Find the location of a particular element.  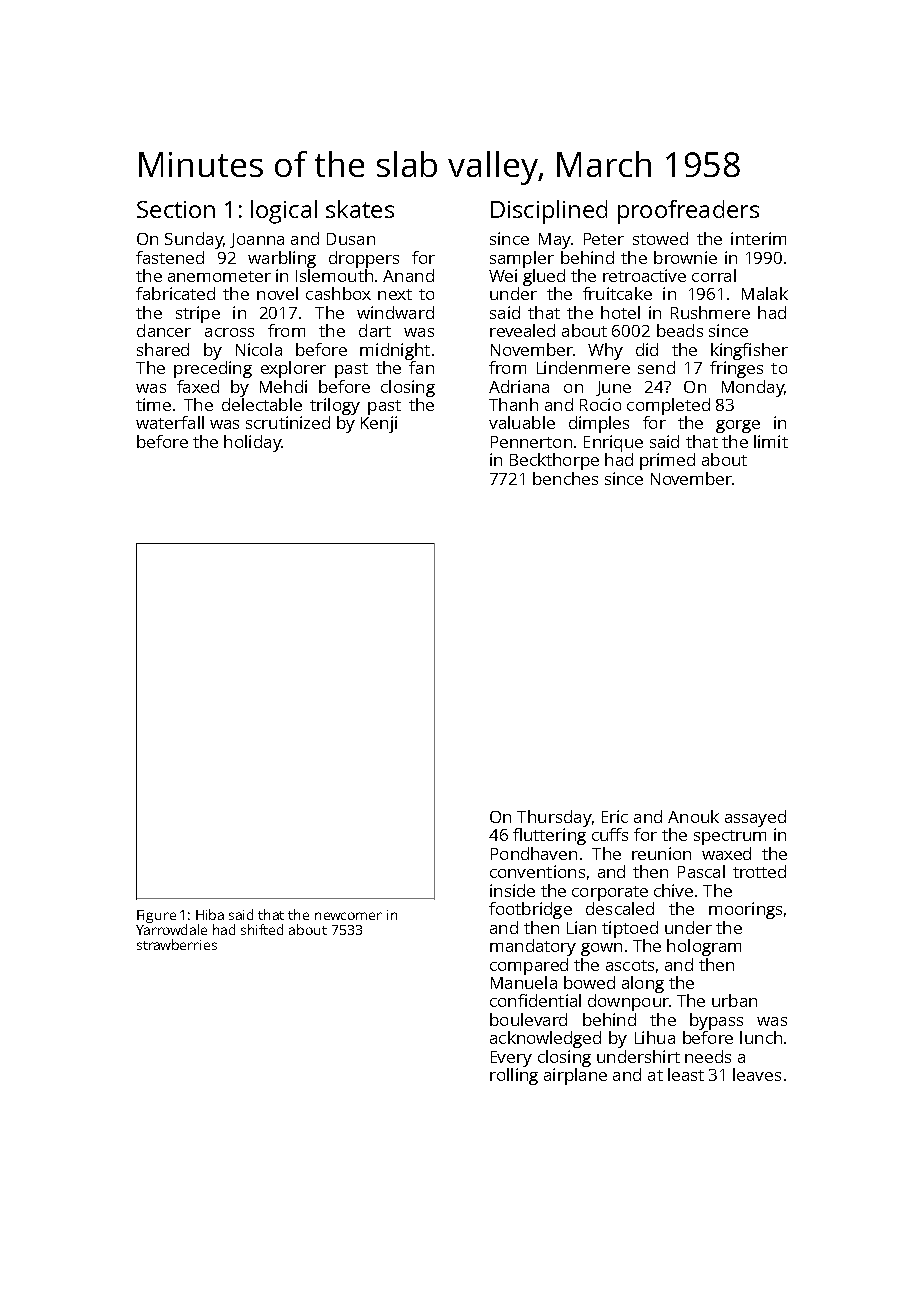

rolling is located at coordinates (514, 1076).
